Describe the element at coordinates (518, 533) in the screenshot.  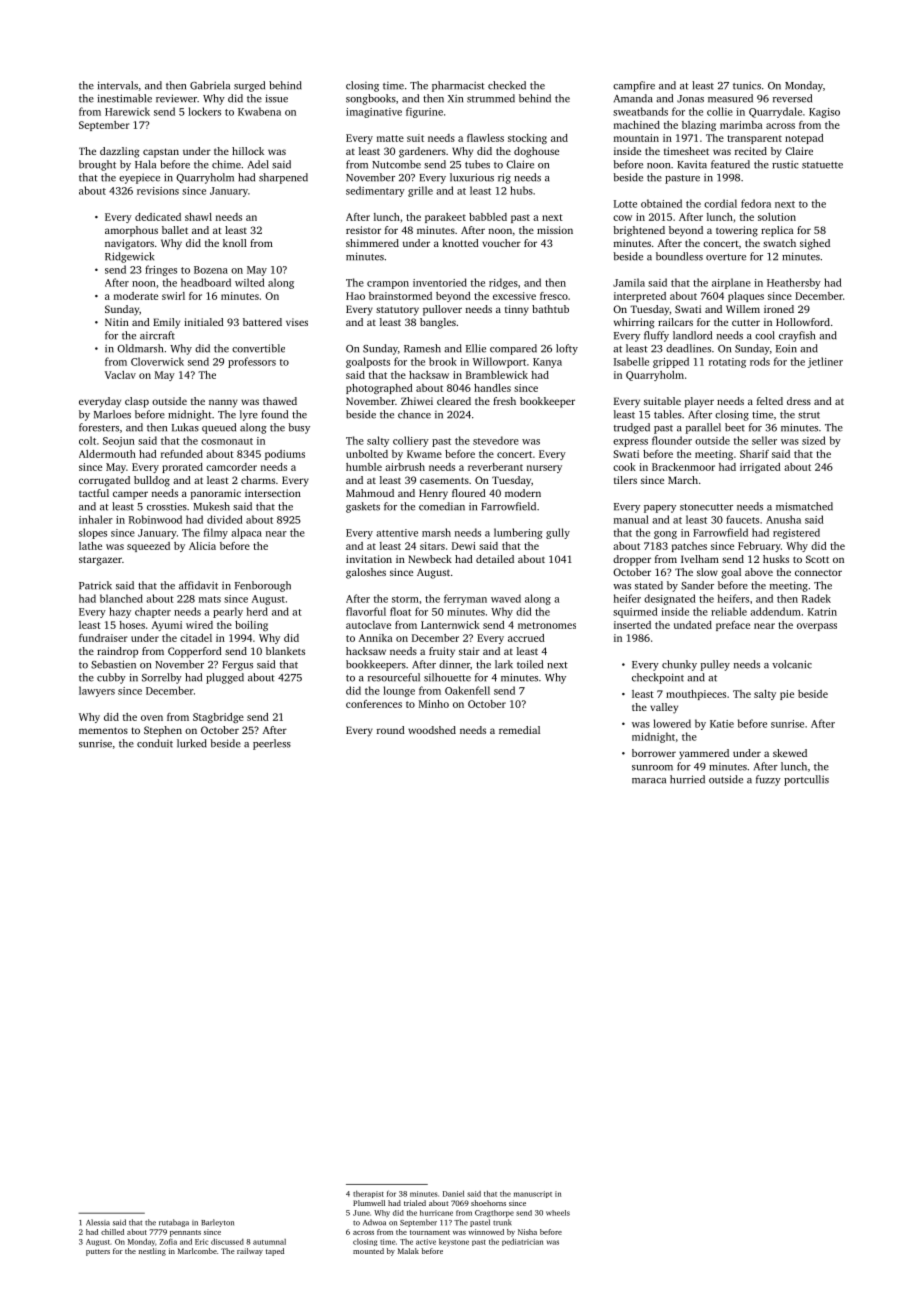
I see `lumbering` at that location.
